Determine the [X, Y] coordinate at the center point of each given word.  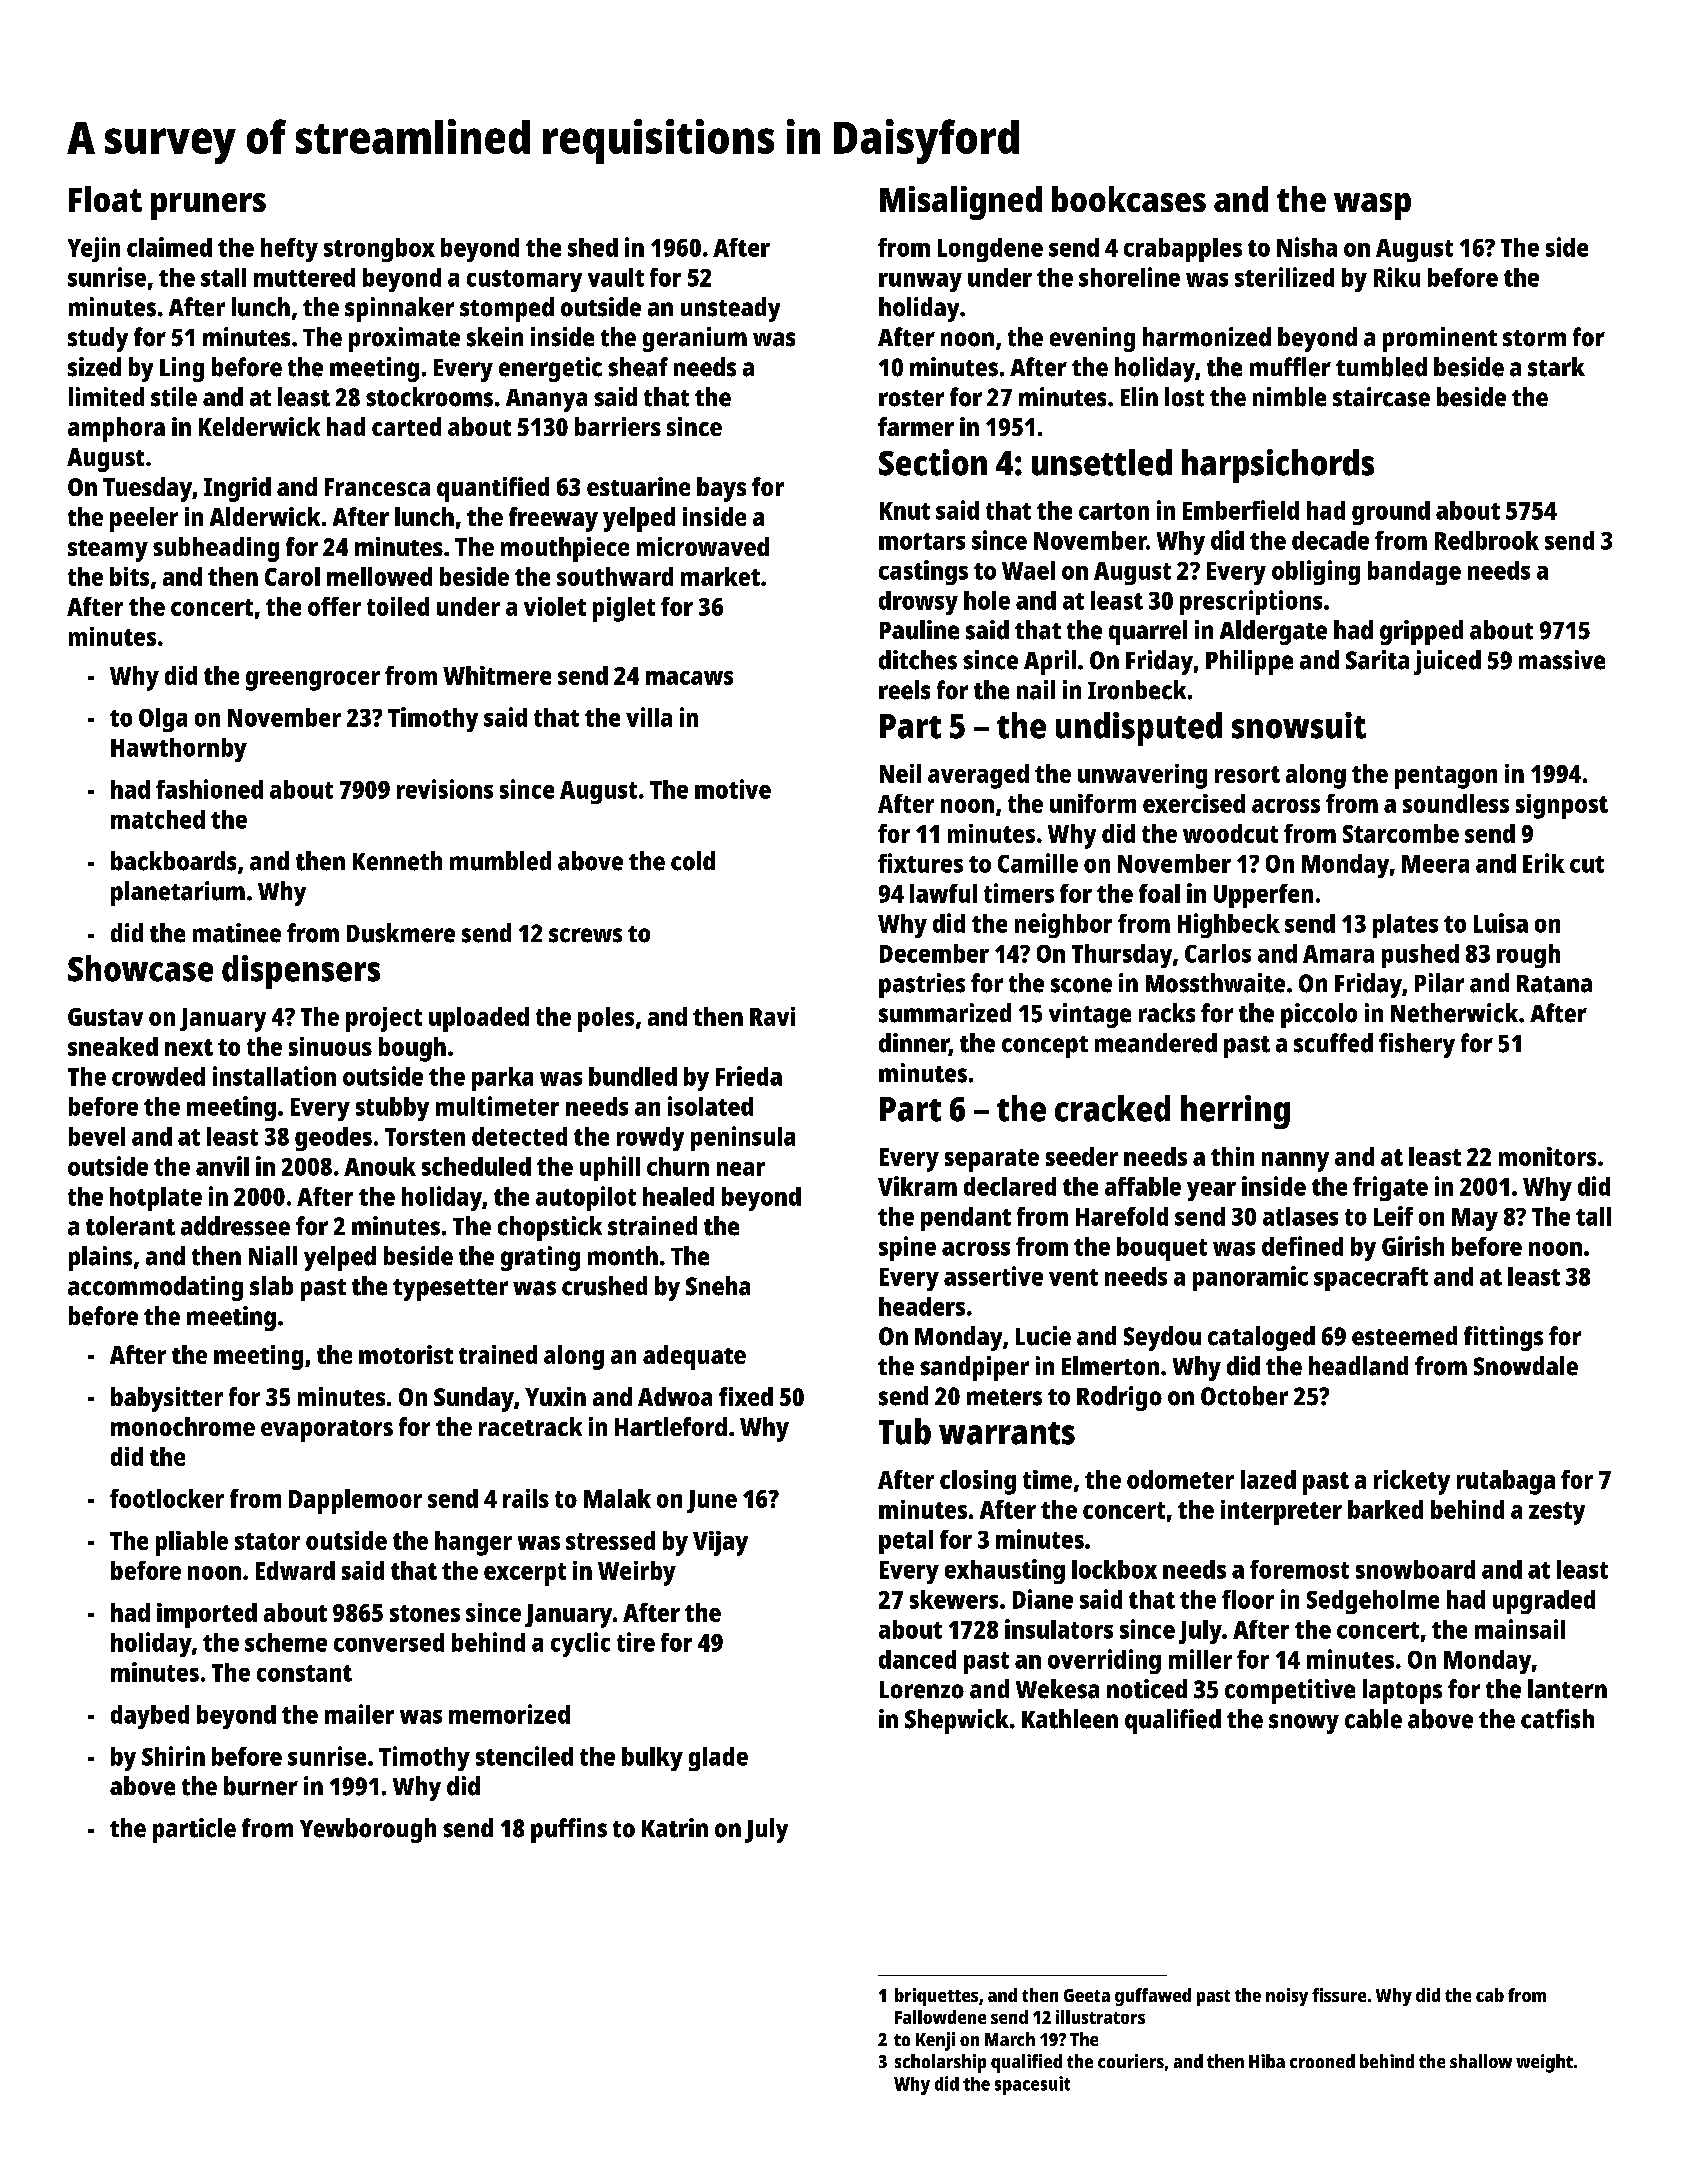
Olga [163, 720]
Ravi [772, 1016]
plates [1405, 926]
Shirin [173, 1756]
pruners [208, 206]
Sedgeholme [1373, 1602]
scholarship [940, 2063]
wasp [1372, 206]
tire [636, 1642]
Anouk [380, 1166]
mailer [359, 1714]
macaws [689, 678]
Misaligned [961, 203]
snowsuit [1299, 725]
